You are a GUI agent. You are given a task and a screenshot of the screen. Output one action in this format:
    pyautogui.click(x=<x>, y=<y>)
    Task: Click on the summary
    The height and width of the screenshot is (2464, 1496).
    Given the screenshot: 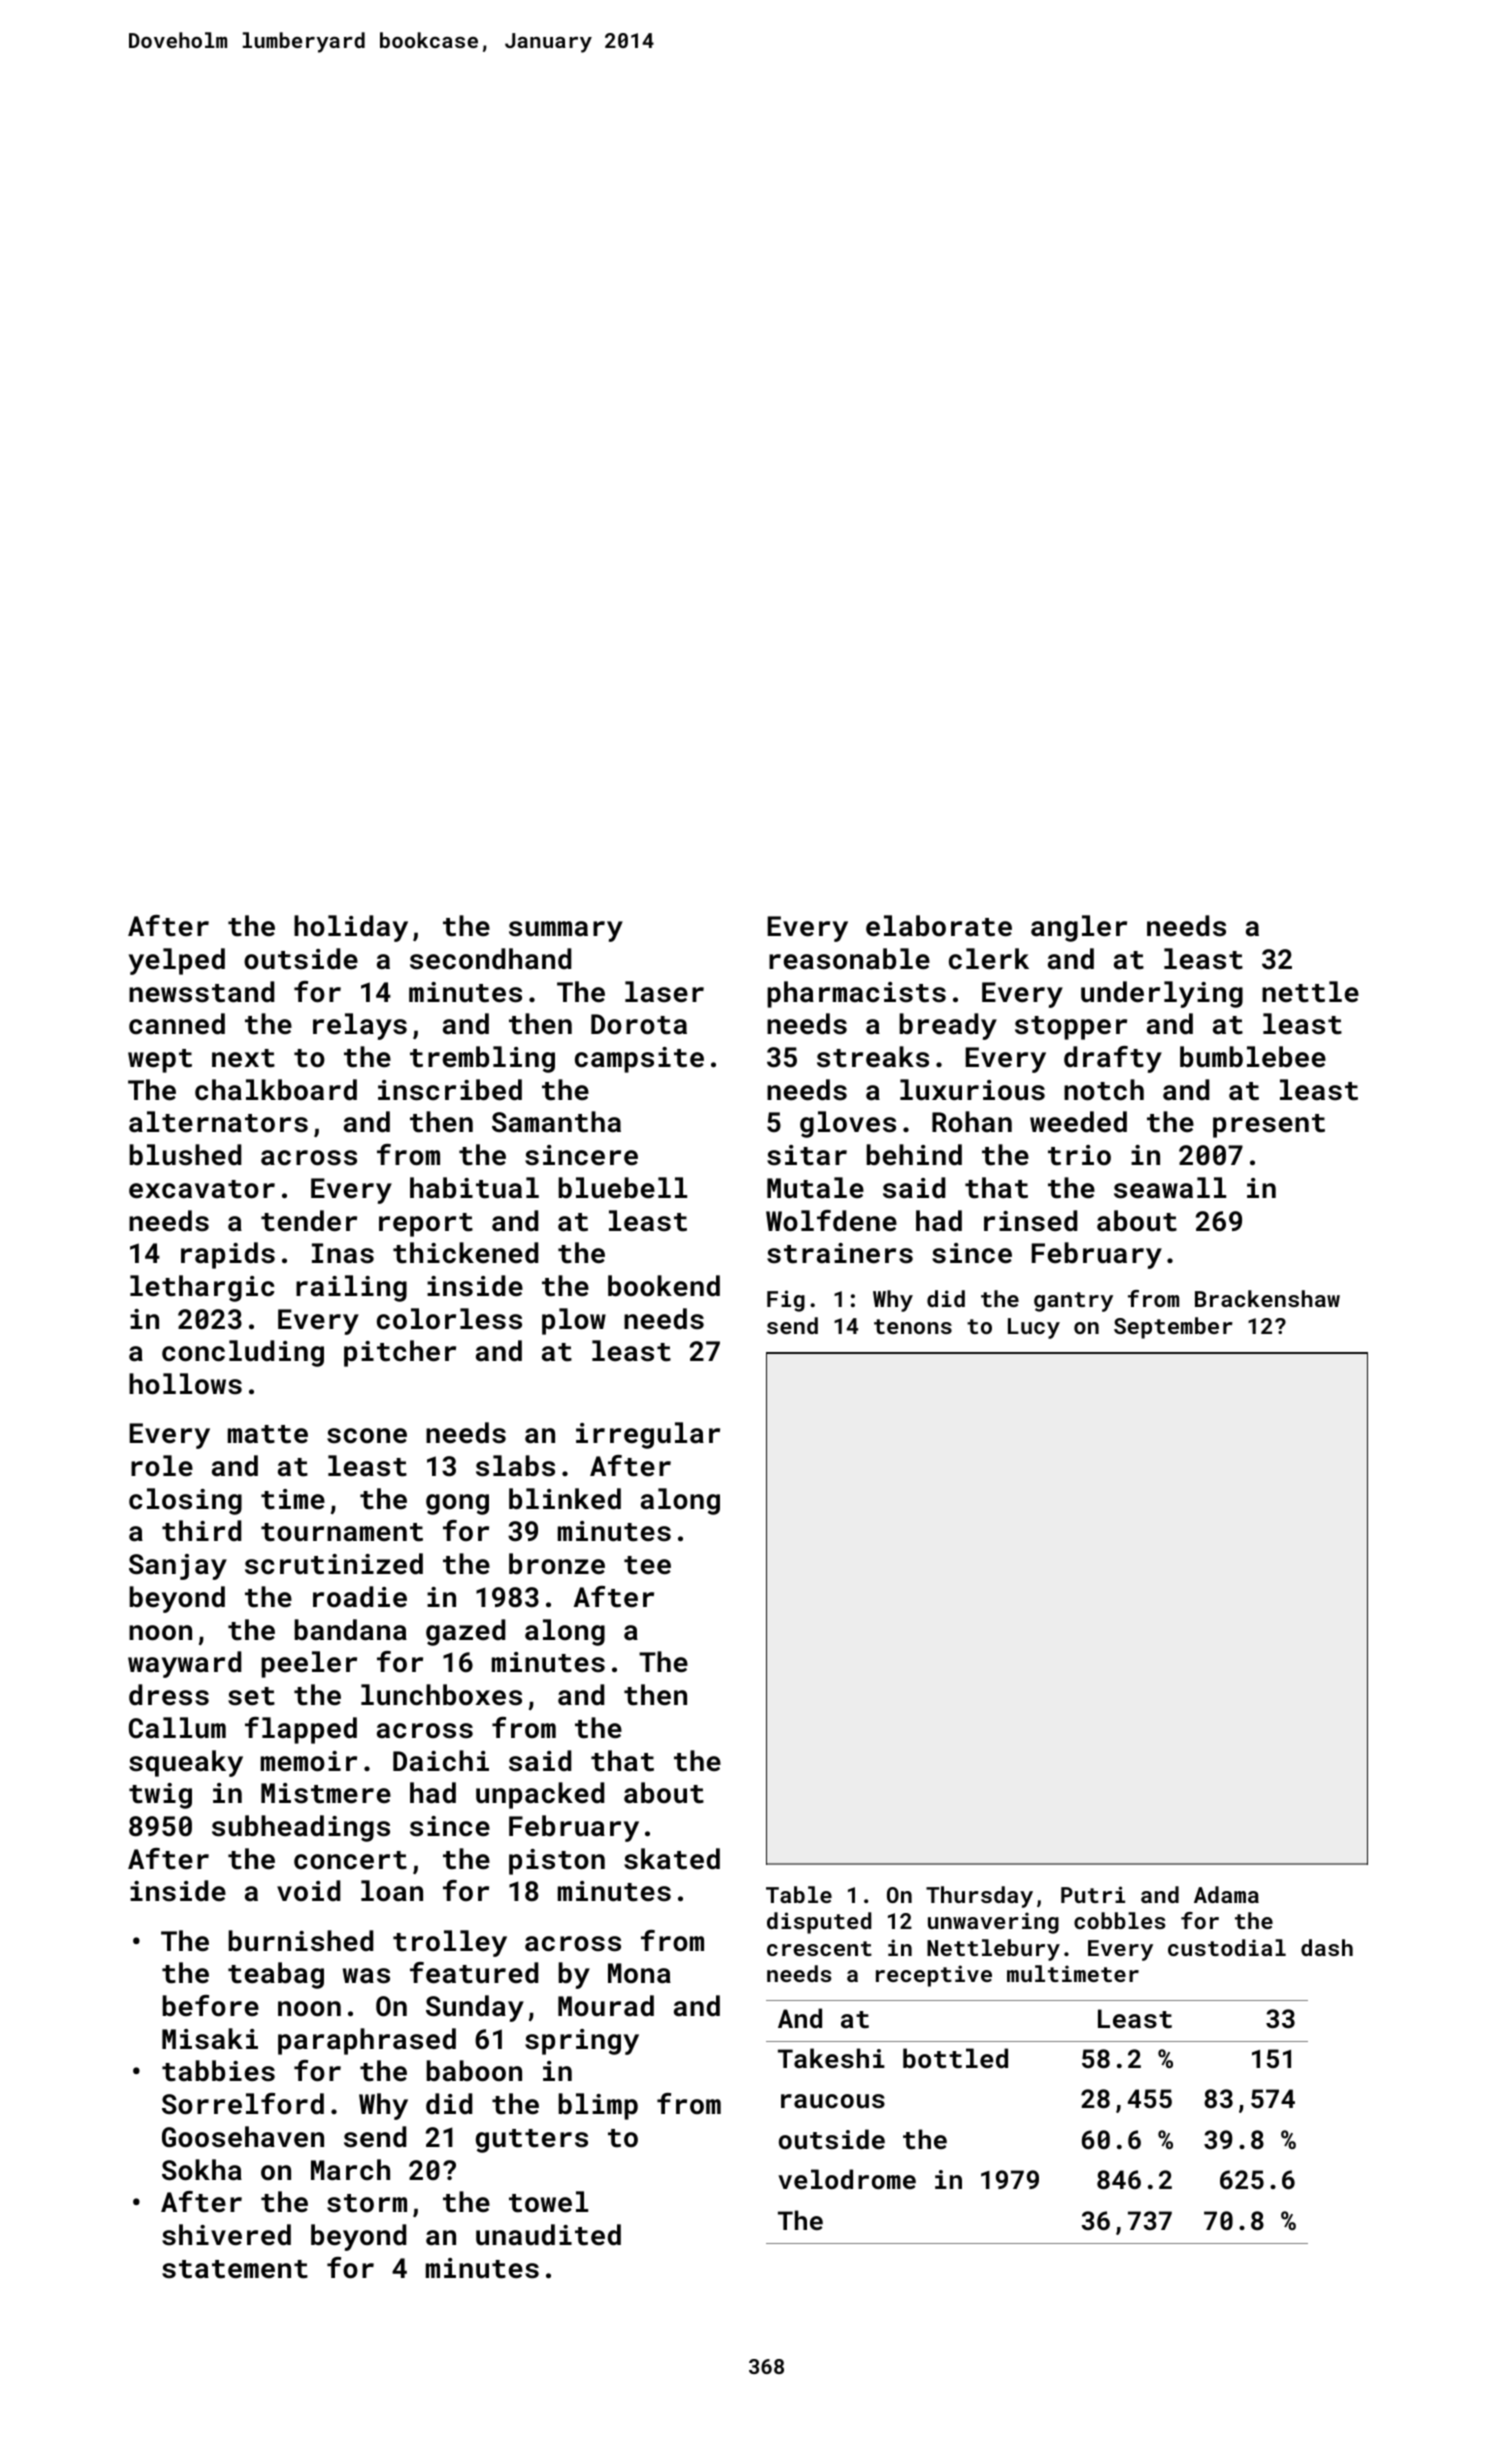 What is the action you would take?
    pyautogui.click(x=566, y=931)
